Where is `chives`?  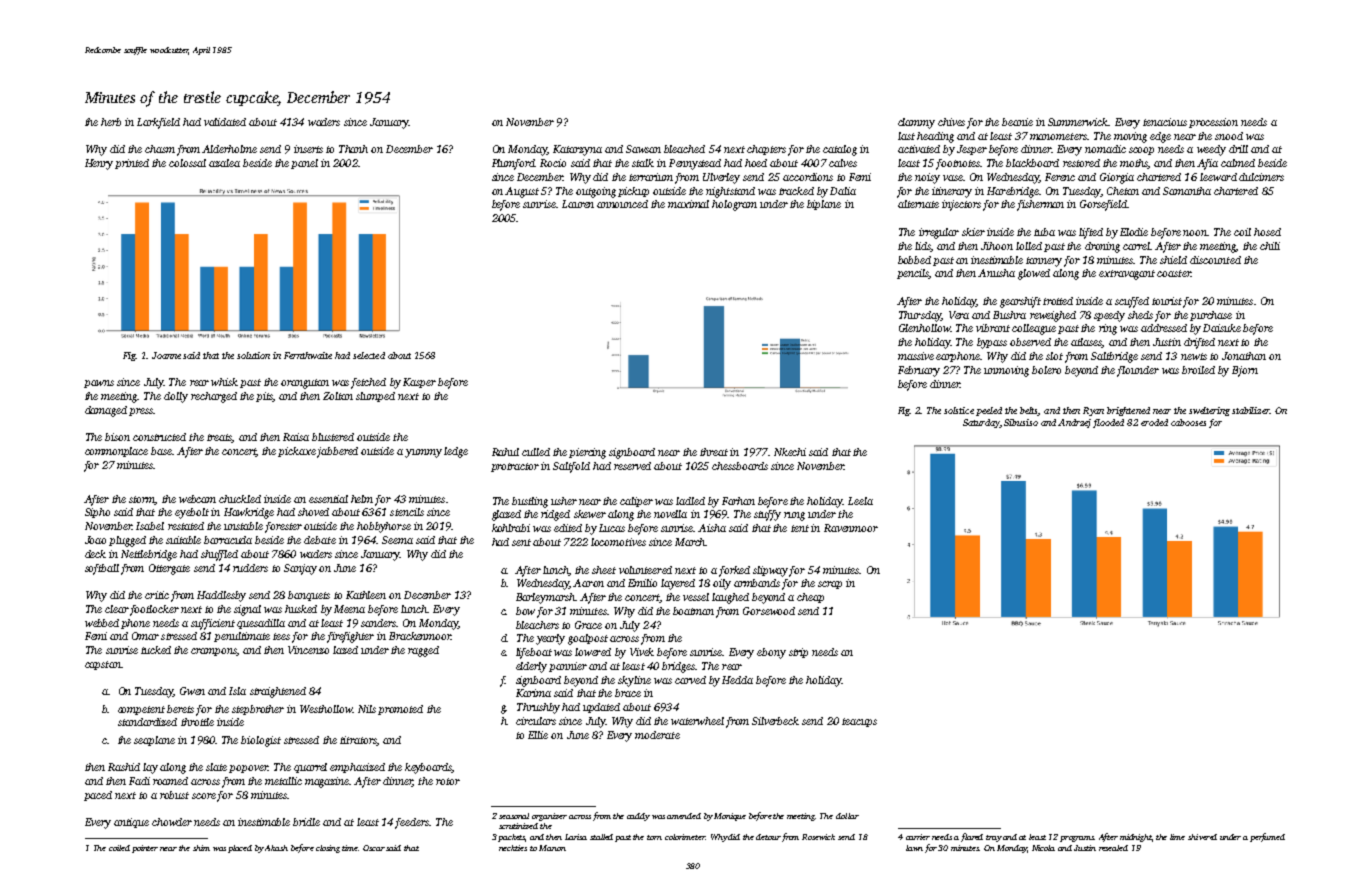 chives is located at coordinates (951, 122).
